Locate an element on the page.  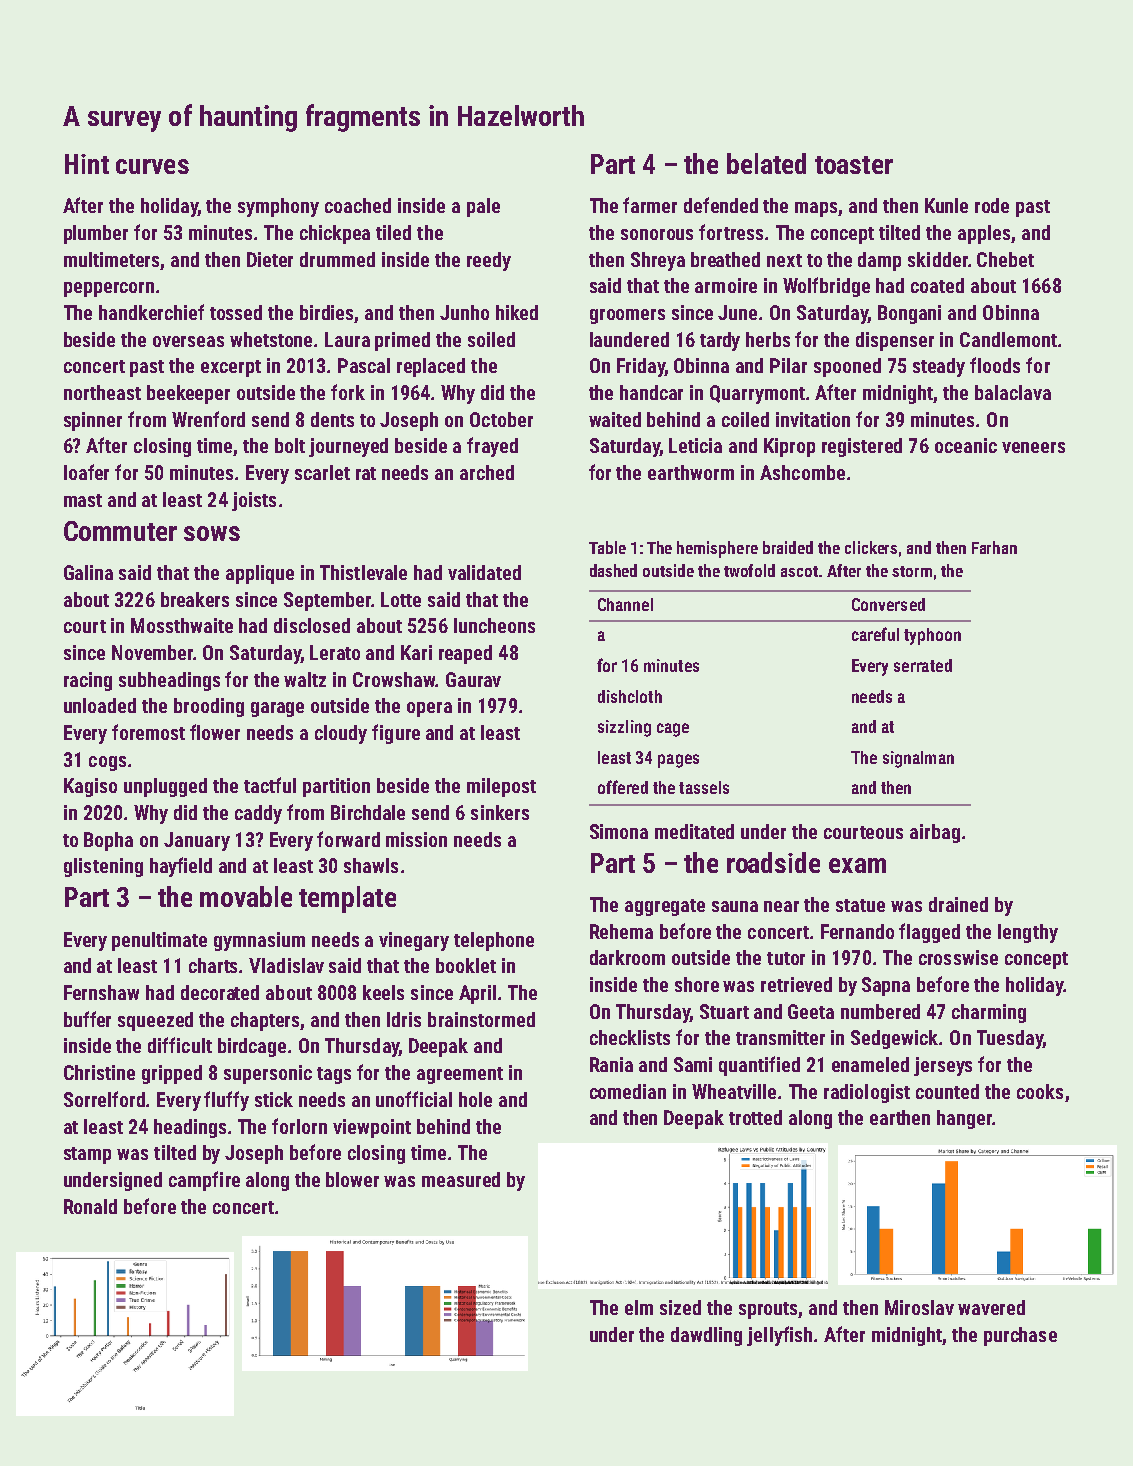
Ronald is located at coordinates (90, 1206).
